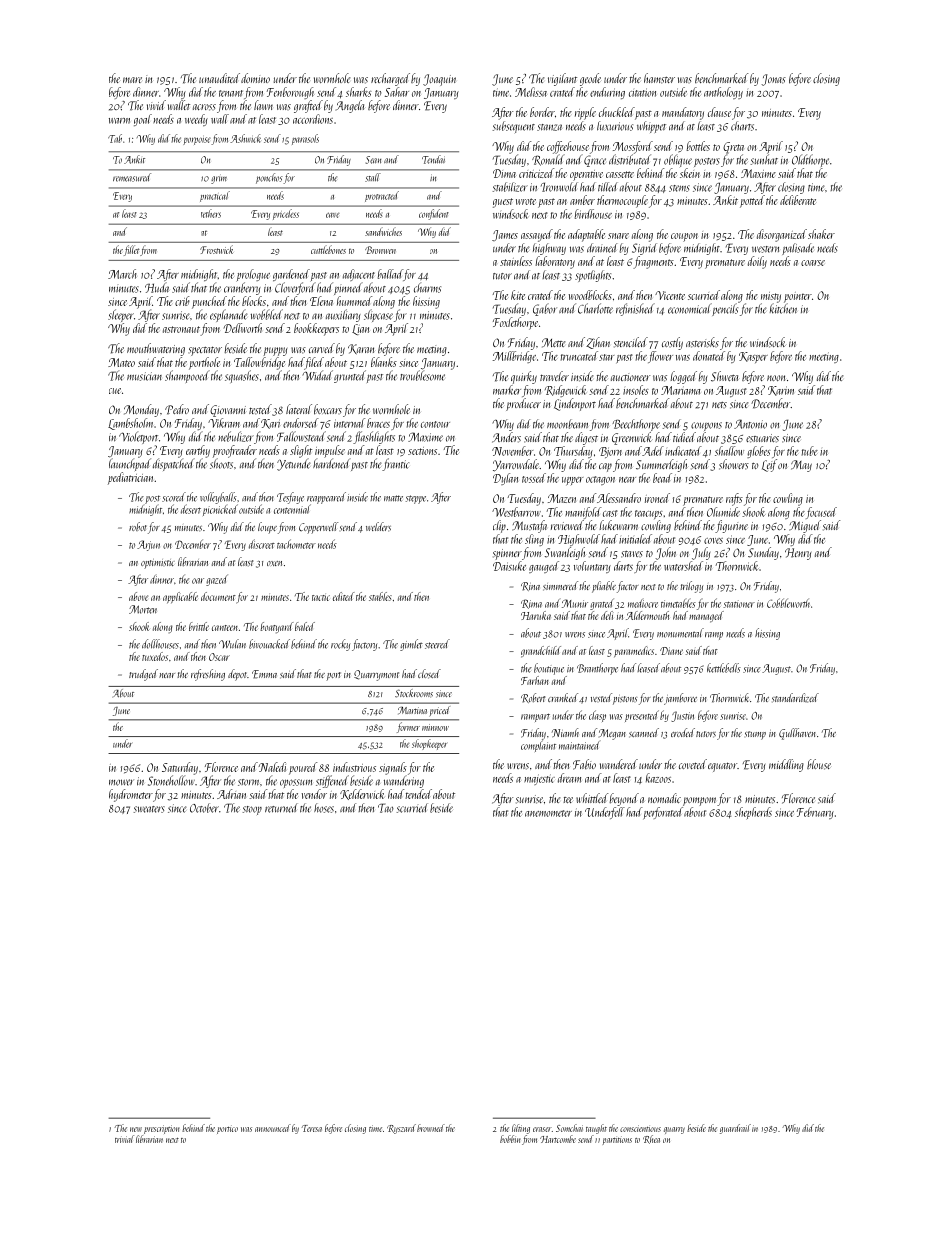 This page has height=1233, width=952. Describe the element at coordinates (765, 249) in the page. I see `western` at that location.
